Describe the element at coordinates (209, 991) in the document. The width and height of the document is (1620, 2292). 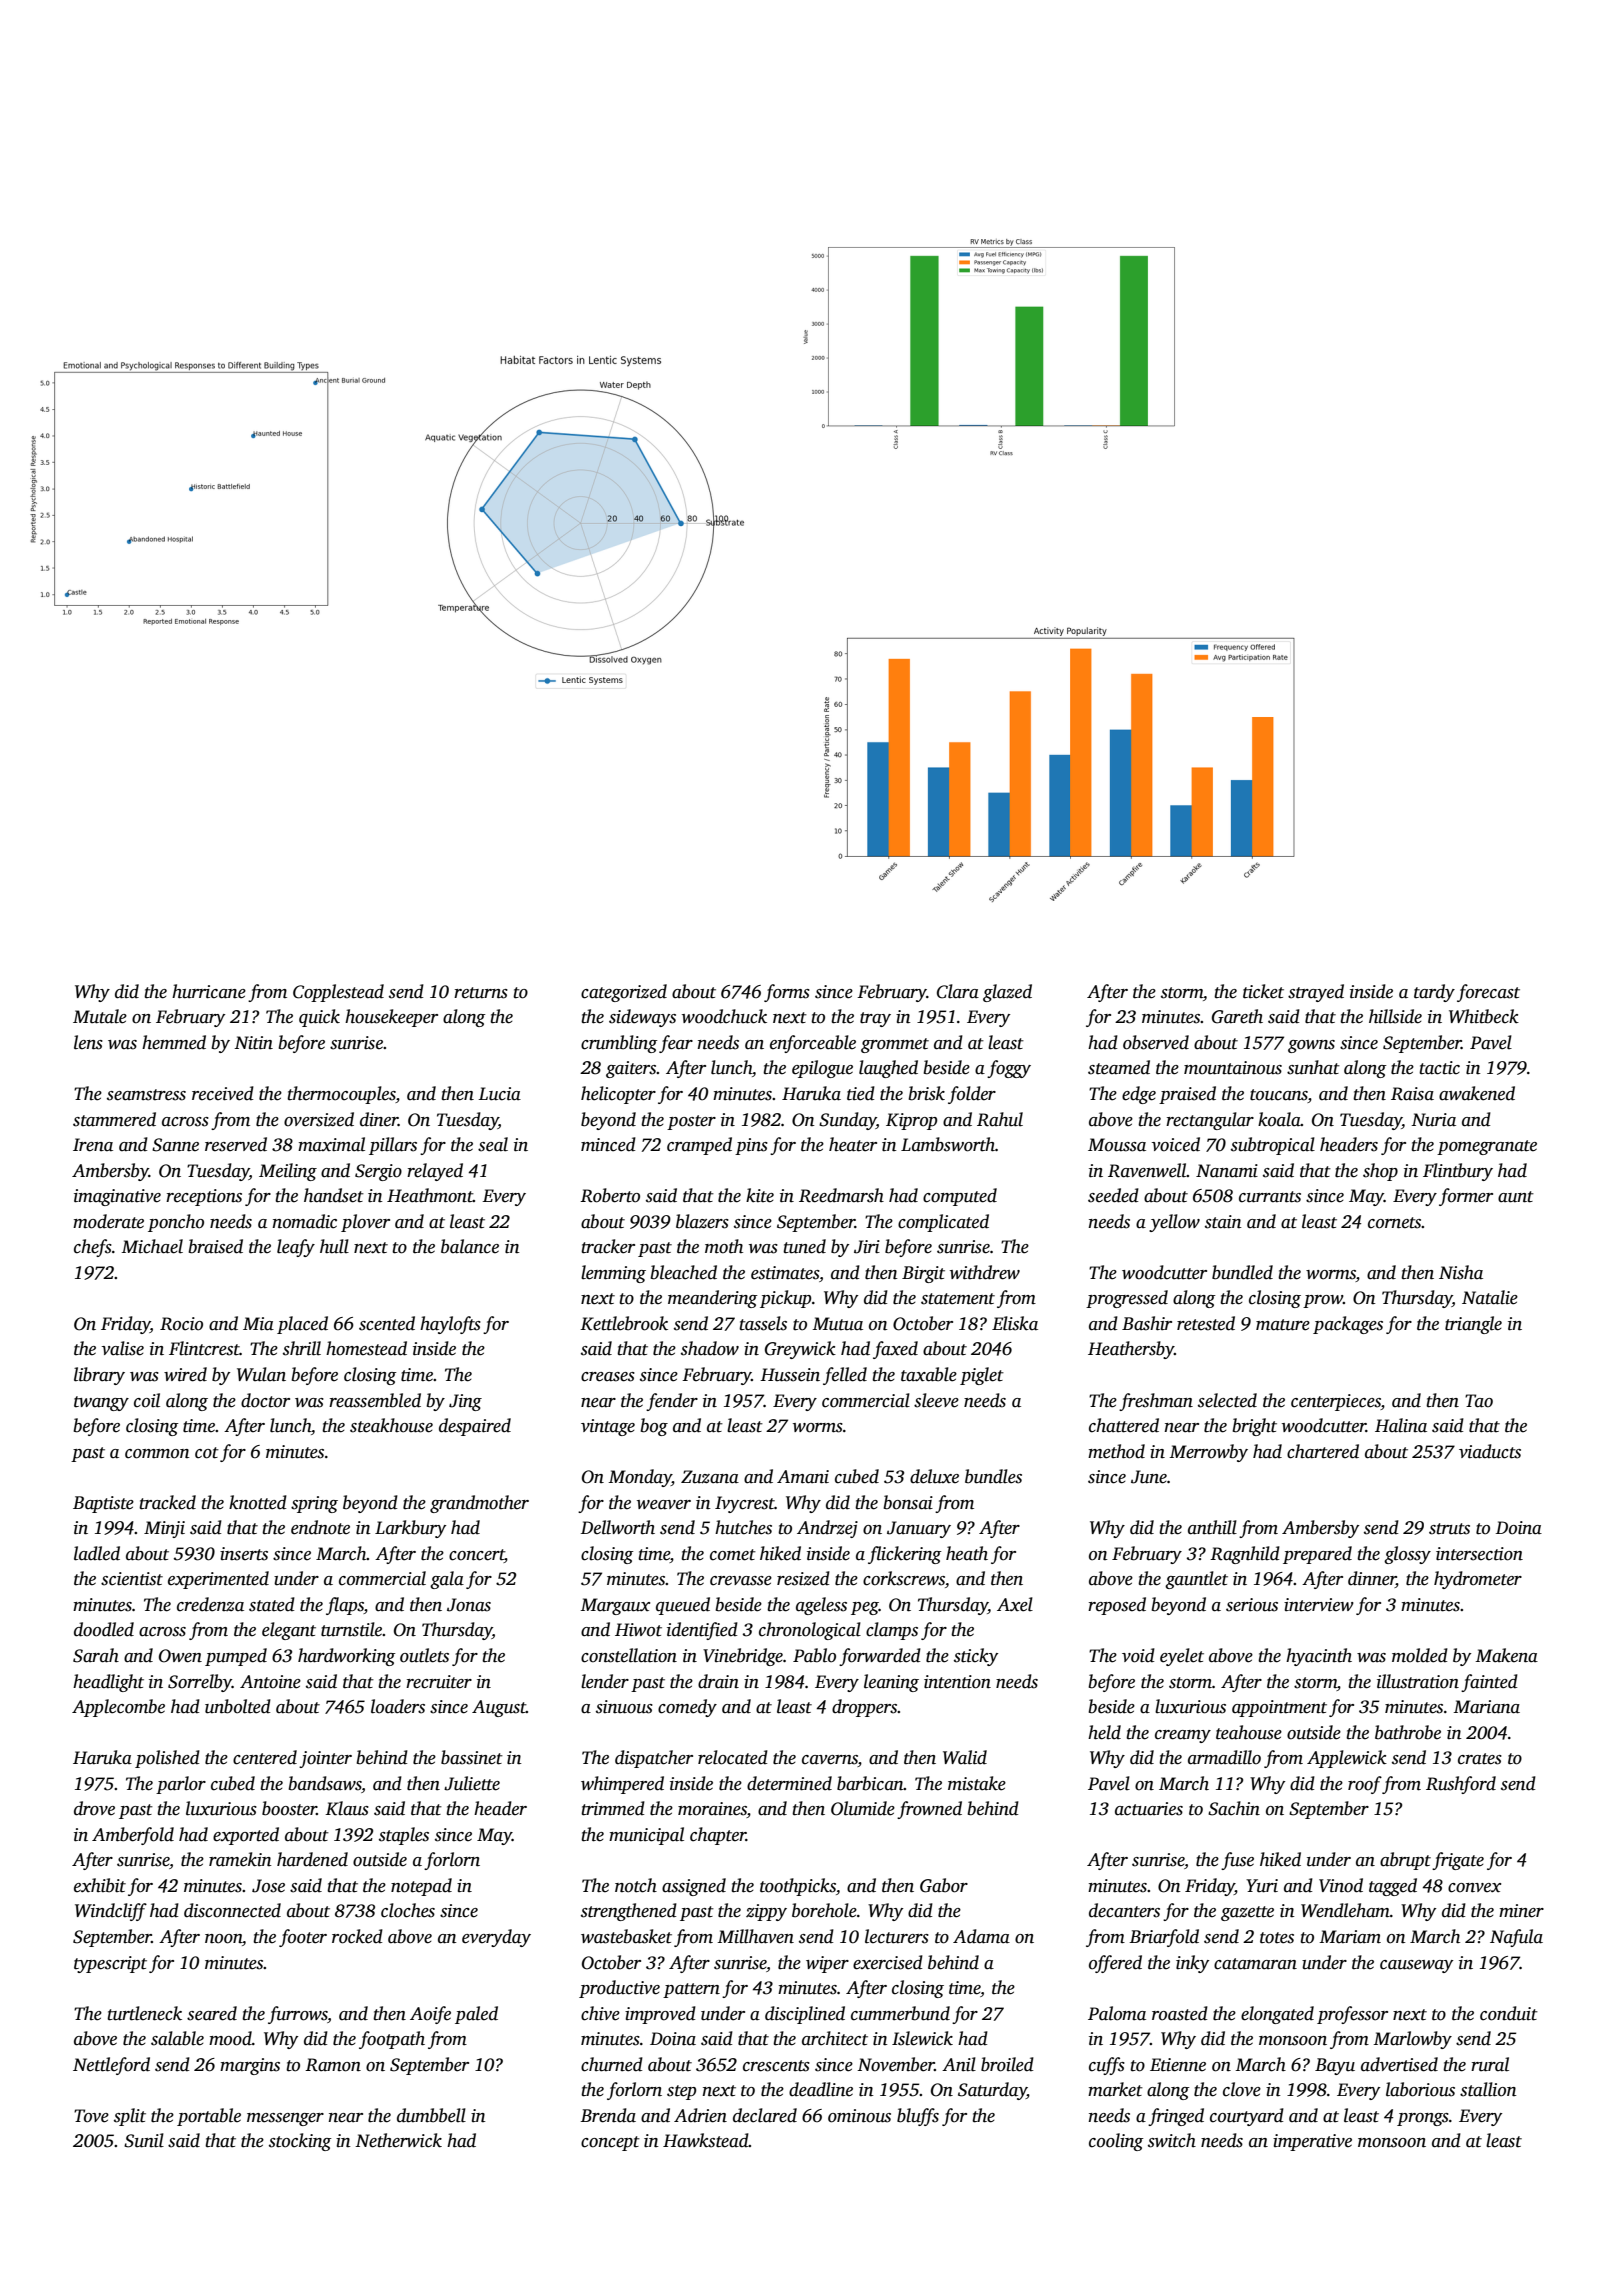
I see `hurricane` at that location.
